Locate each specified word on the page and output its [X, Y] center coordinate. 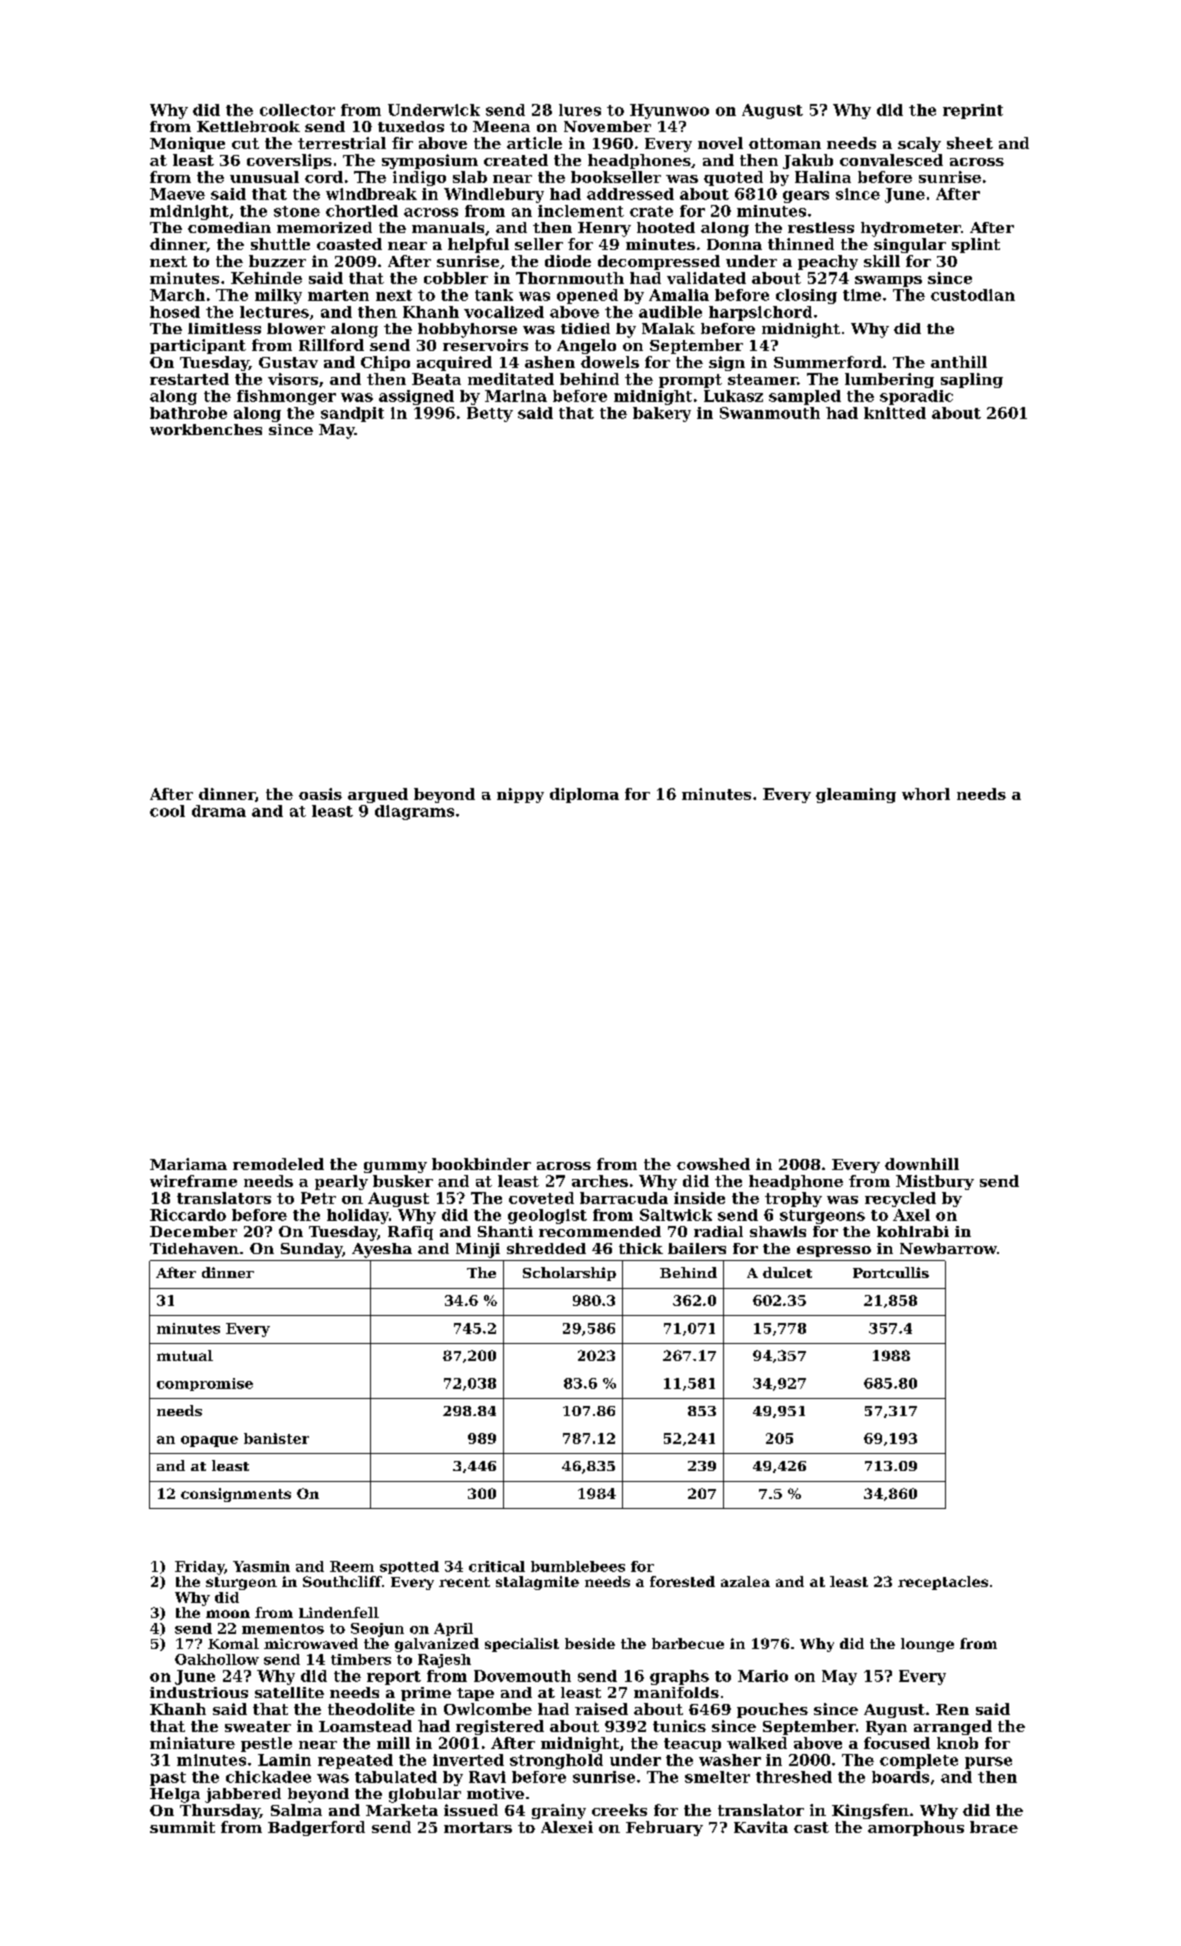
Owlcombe [488, 1709]
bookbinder [481, 1164]
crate [651, 211]
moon [228, 1614]
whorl [926, 794]
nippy [520, 795]
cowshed [713, 1164]
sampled [805, 397]
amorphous [916, 1828]
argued [378, 795]
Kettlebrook [248, 126]
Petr [318, 1198]
